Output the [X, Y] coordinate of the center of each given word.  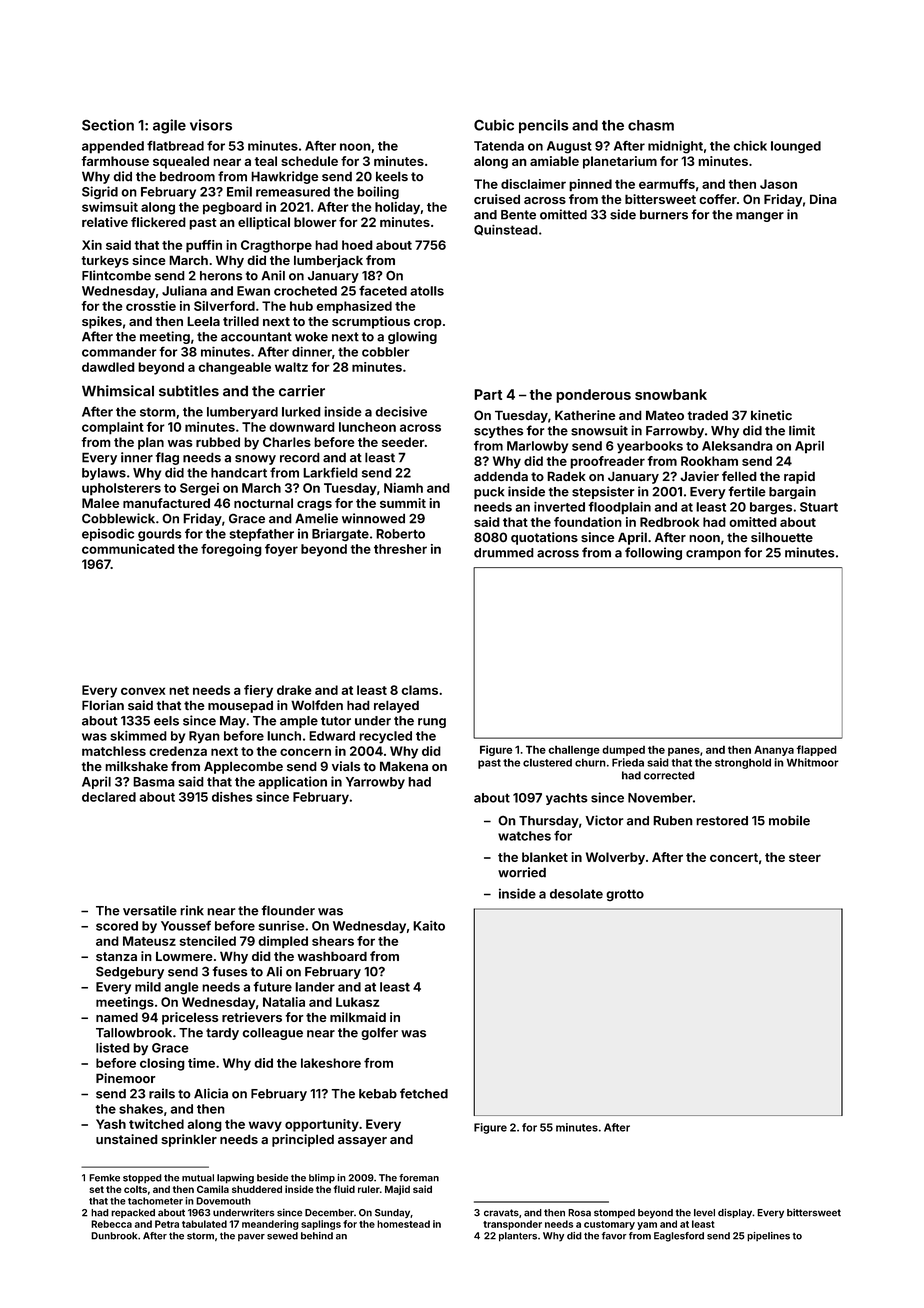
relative [105, 222]
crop [427, 324]
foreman [419, 1178]
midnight [675, 147]
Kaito [429, 926]
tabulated [204, 1224]
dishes [232, 797]
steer [805, 857]
